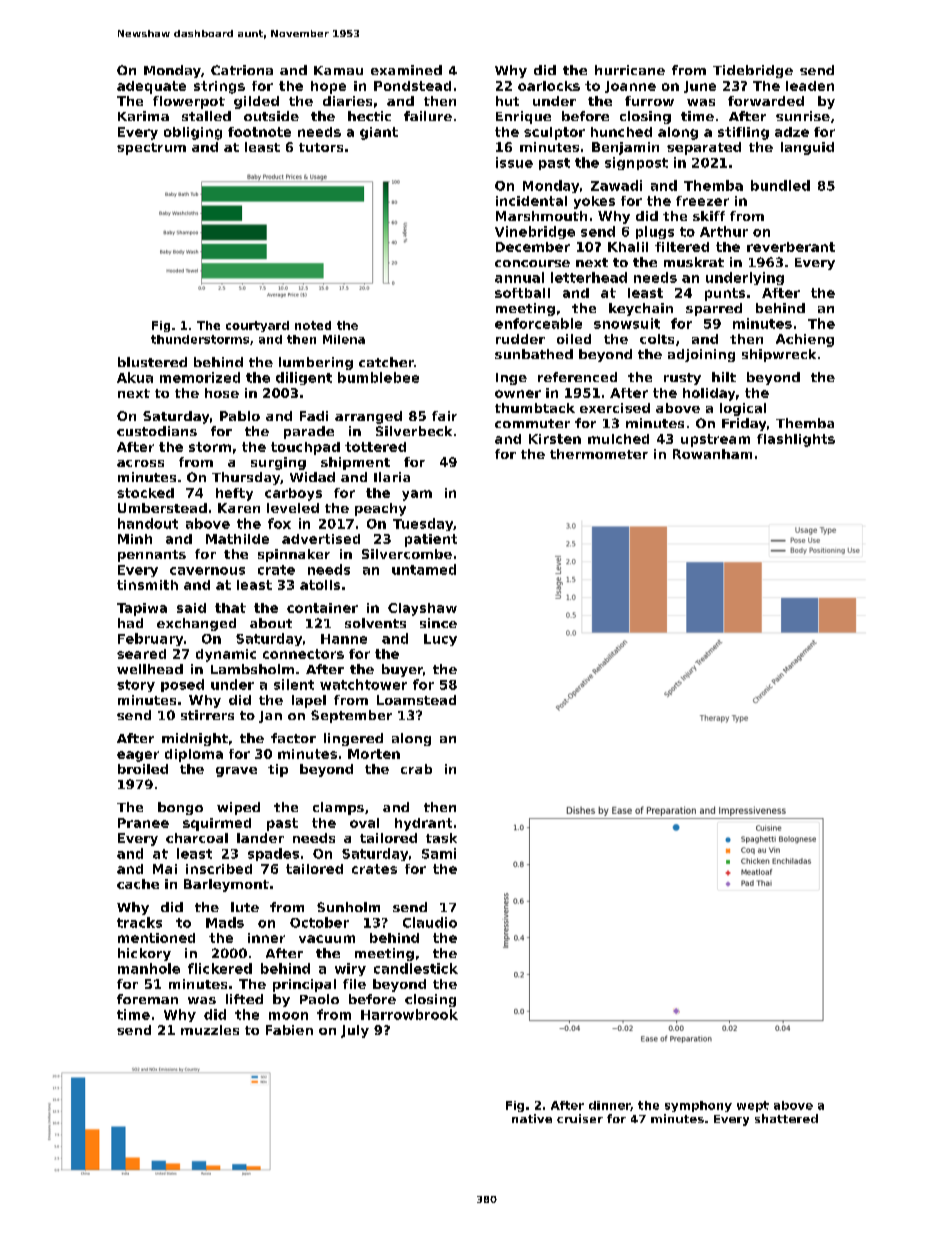  I want to click on Claudio, so click(430, 922).
